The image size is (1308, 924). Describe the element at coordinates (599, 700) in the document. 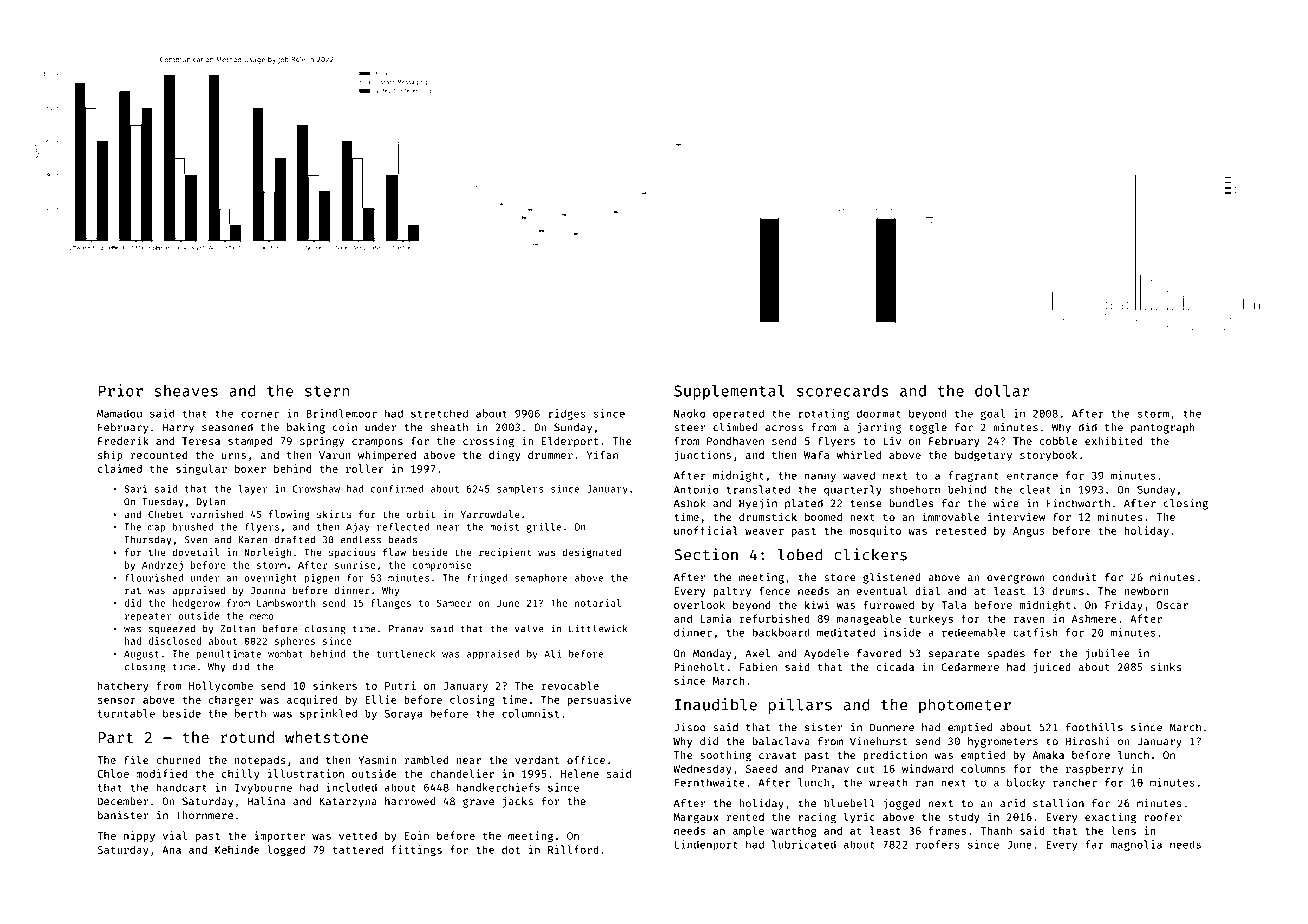

I see `persuasive` at that location.
